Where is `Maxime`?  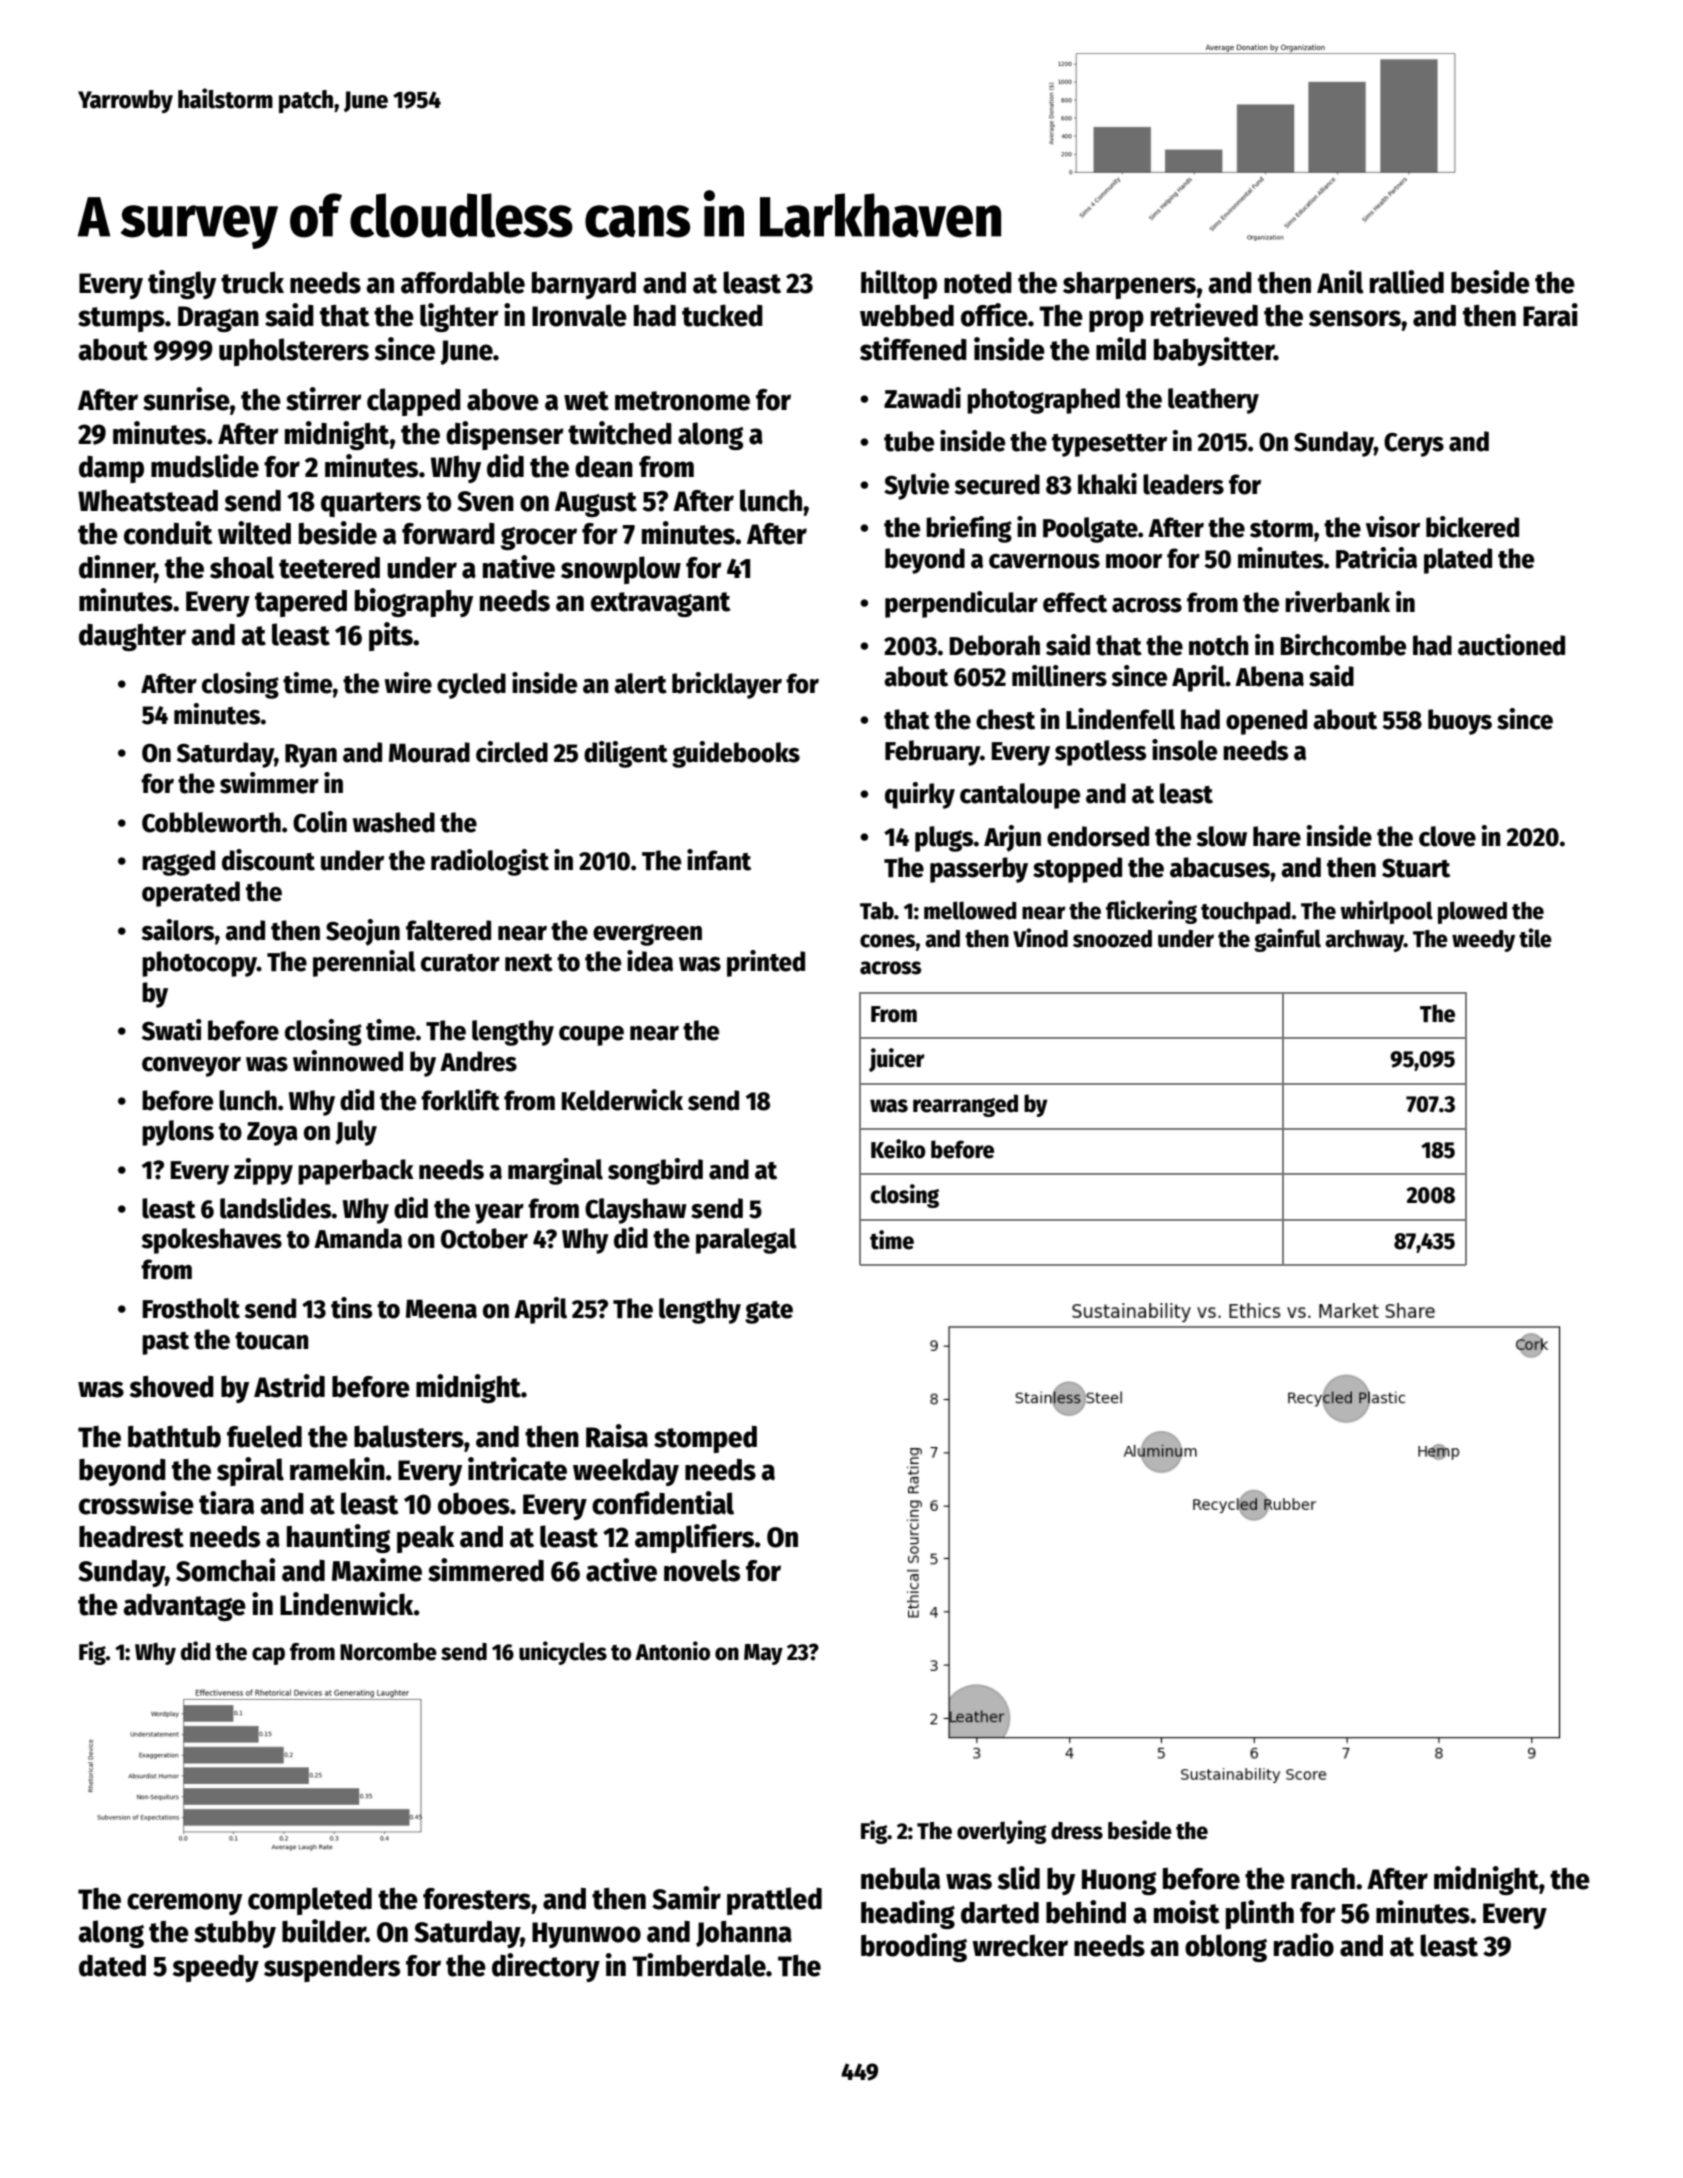 Maxime is located at coordinates (377, 1570).
